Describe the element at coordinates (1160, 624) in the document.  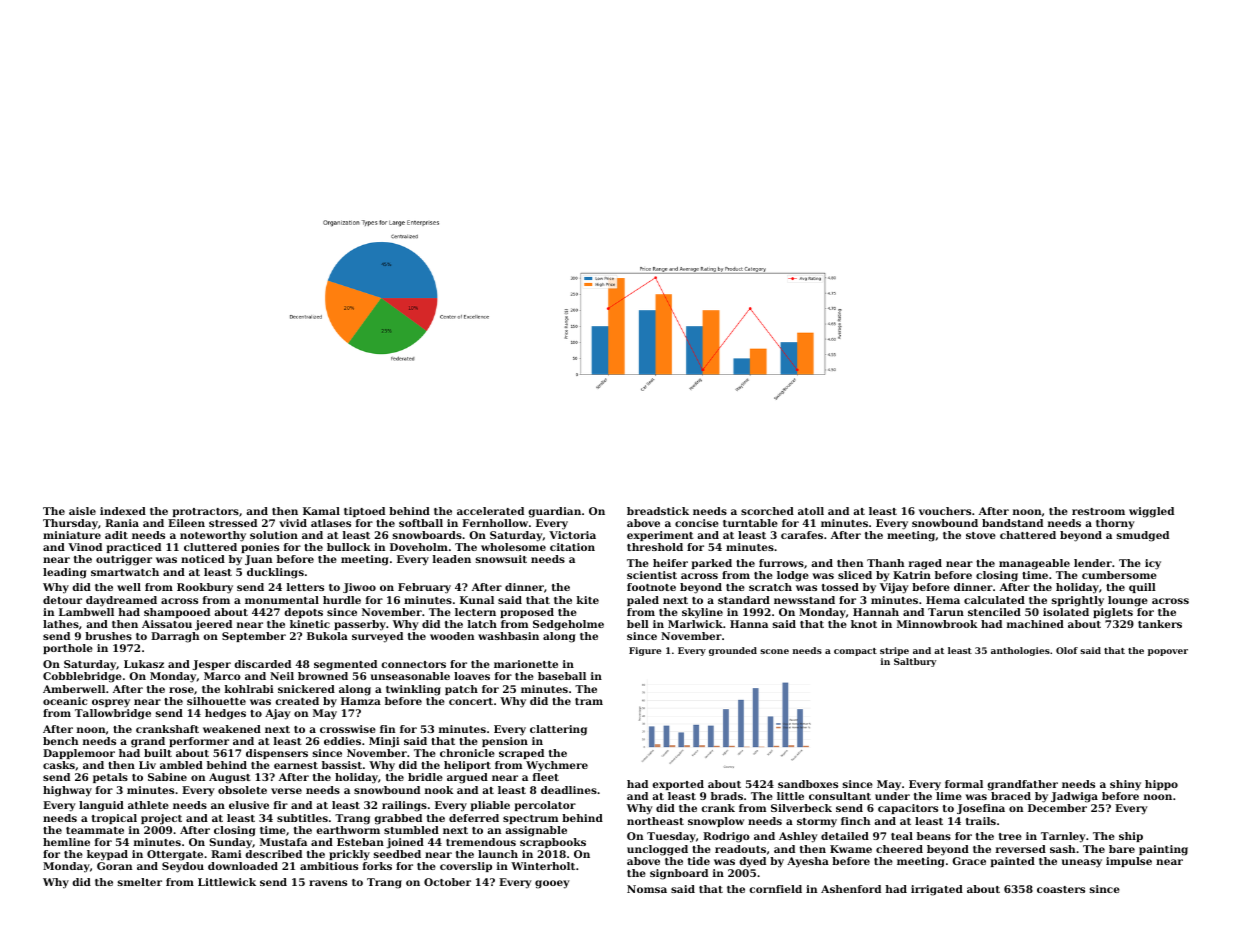
I see `tankers` at that location.
